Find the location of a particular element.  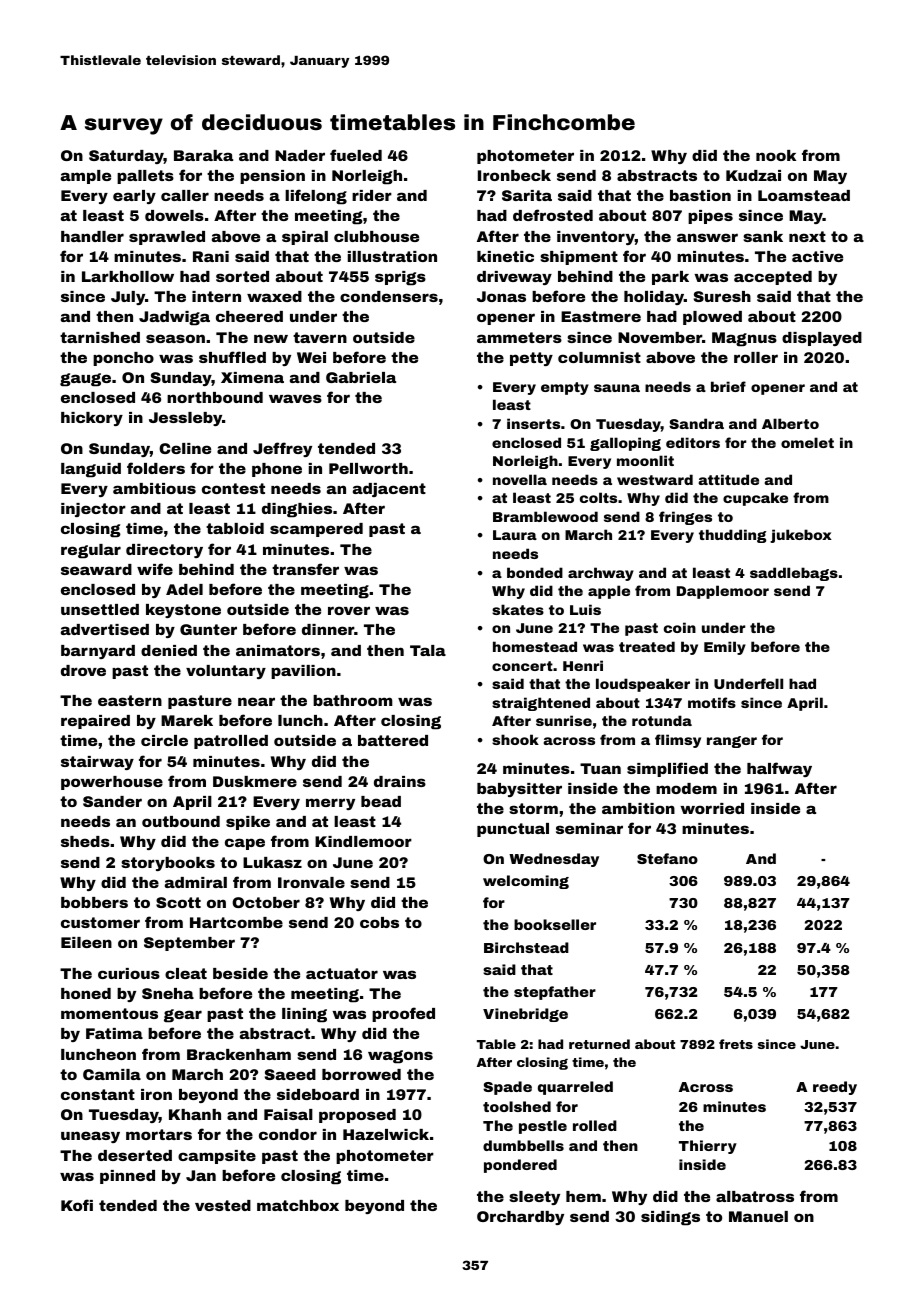

jukebox is located at coordinates (801, 536).
